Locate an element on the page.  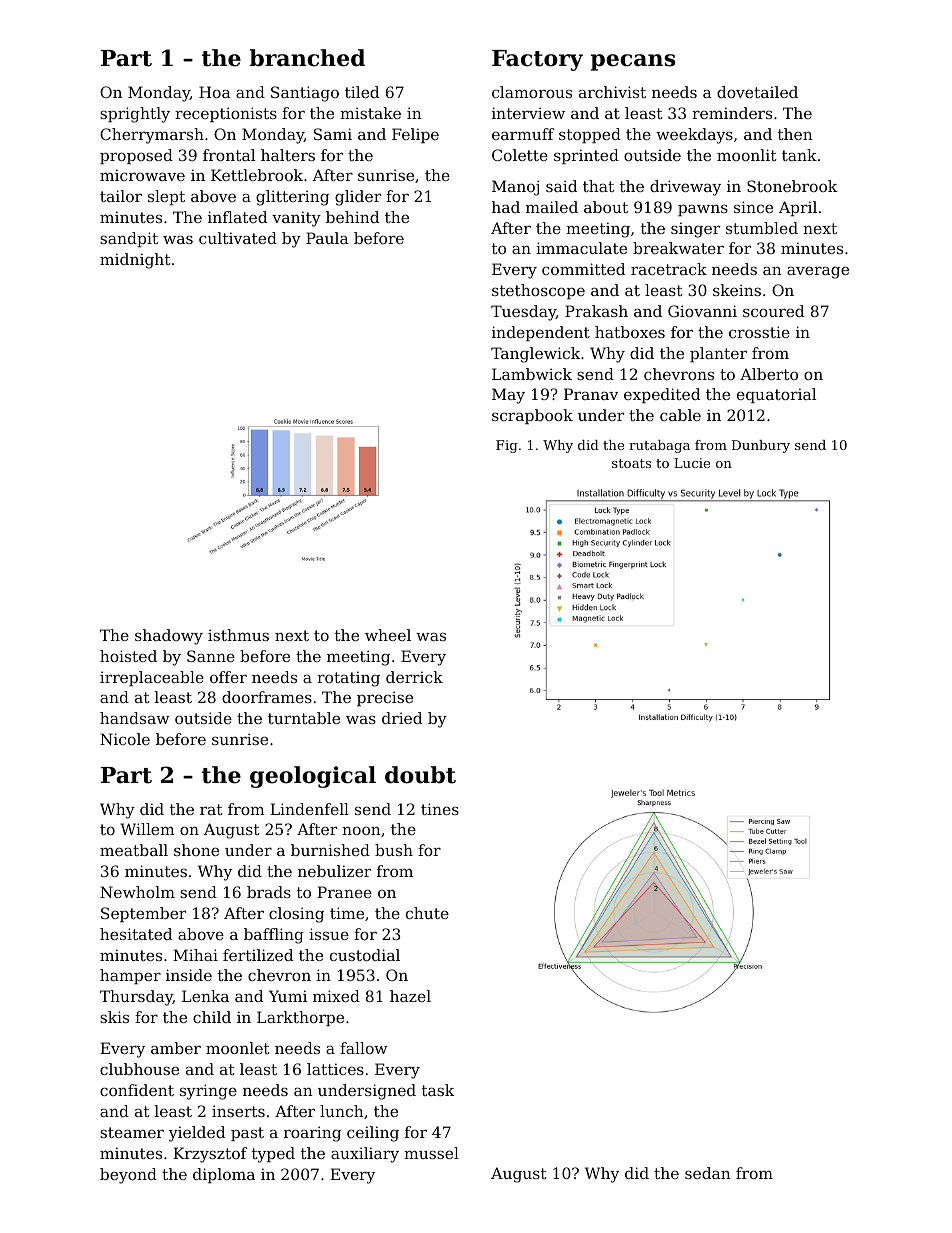
branched is located at coordinates (307, 58).
